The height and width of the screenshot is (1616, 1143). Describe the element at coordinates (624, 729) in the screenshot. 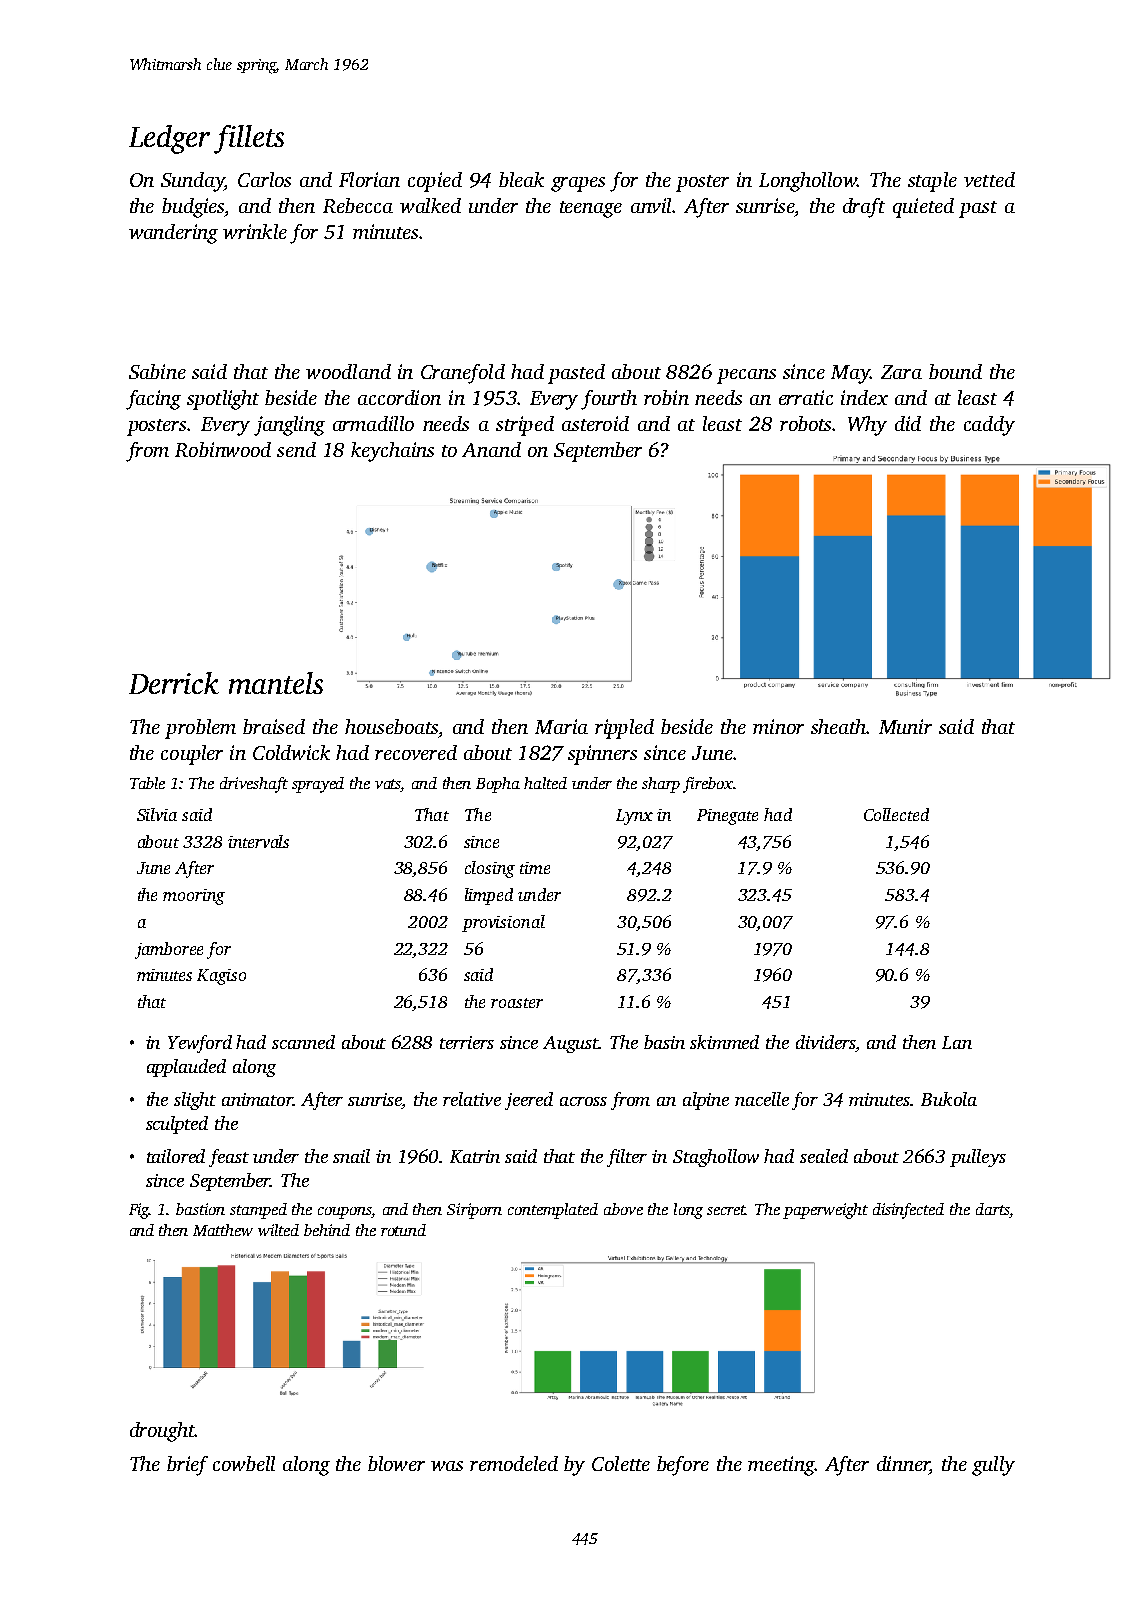

I see `rippled` at that location.
